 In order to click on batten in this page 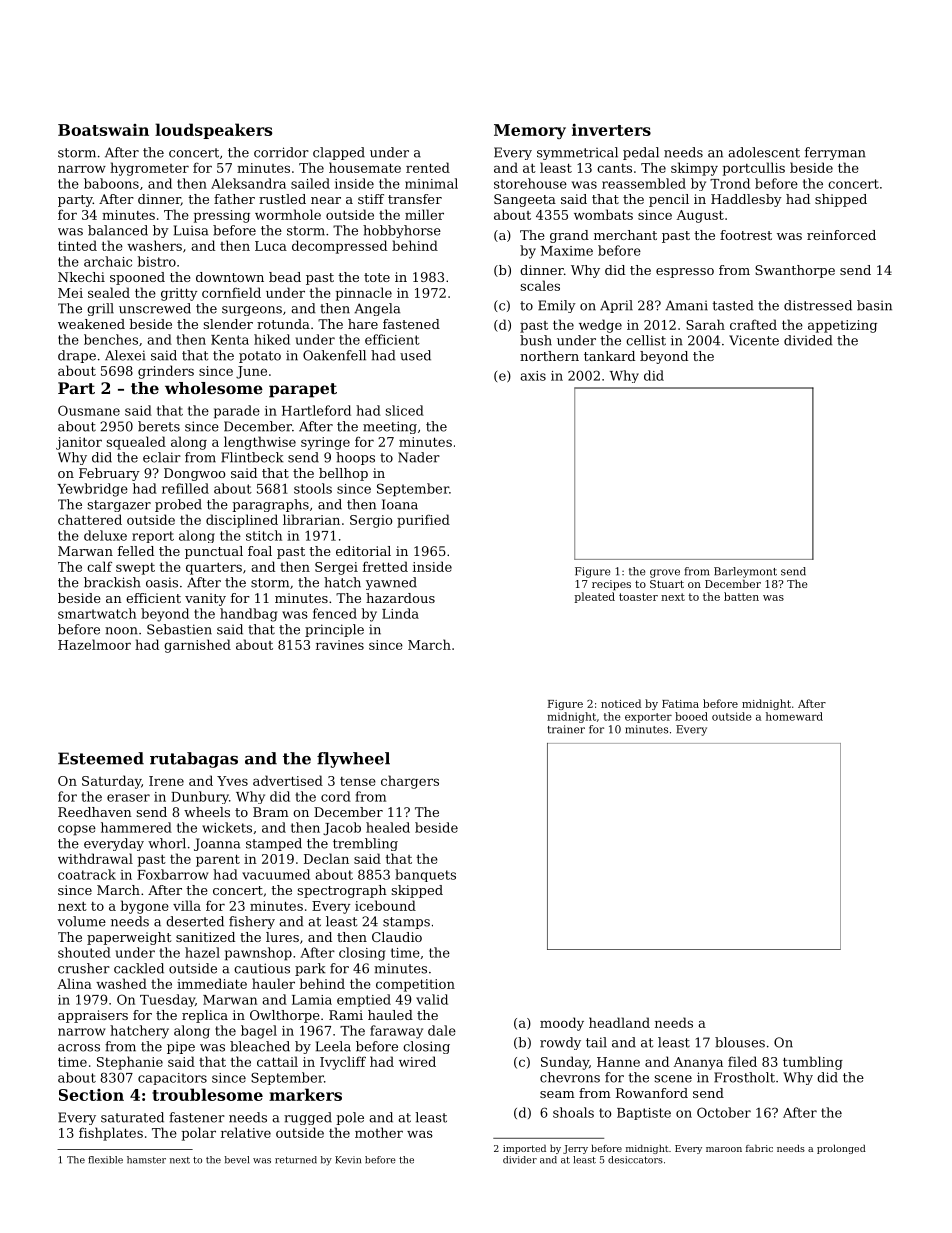, I will do `click(741, 596)`.
